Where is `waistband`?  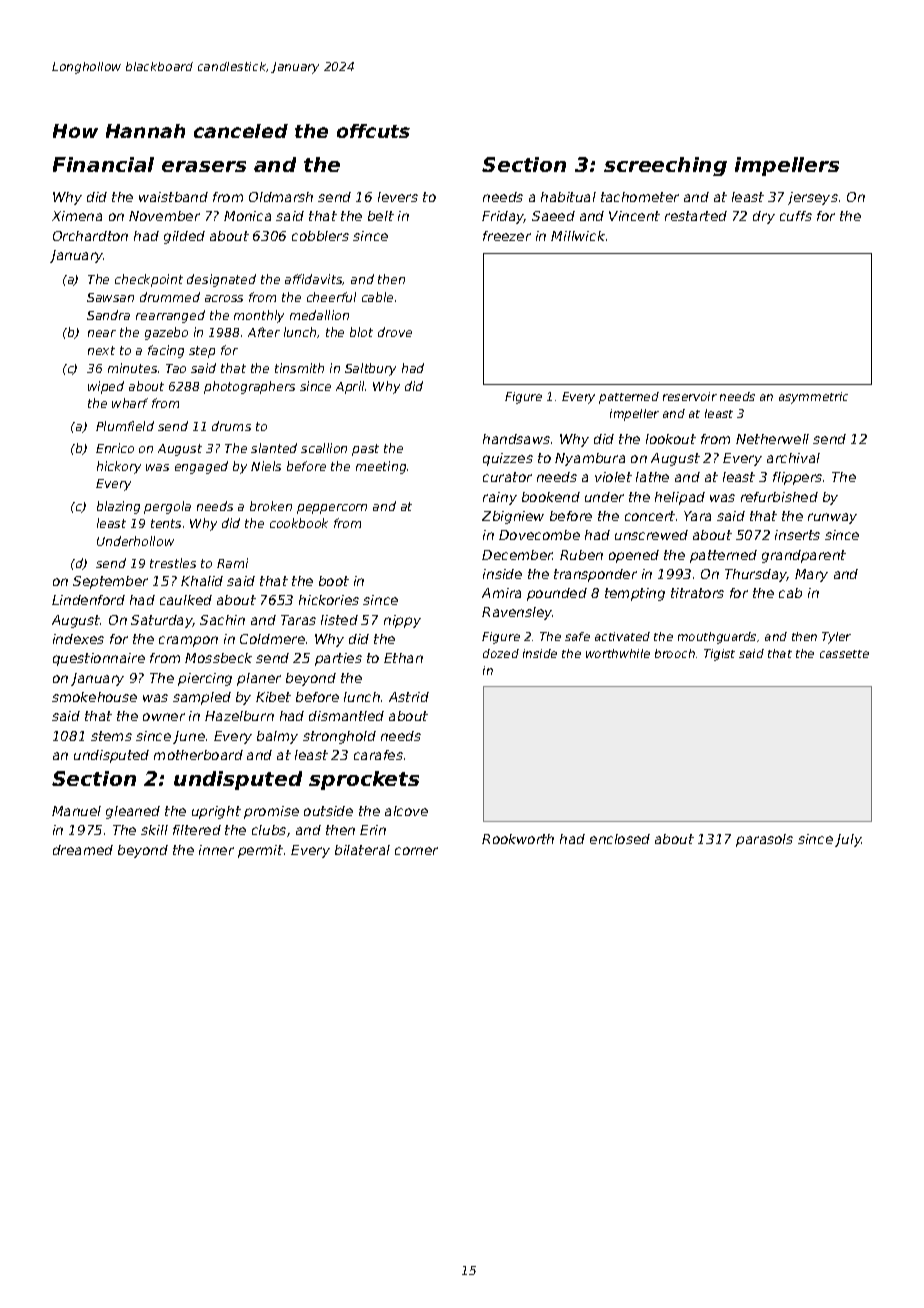 waistband is located at coordinates (173, 197).
